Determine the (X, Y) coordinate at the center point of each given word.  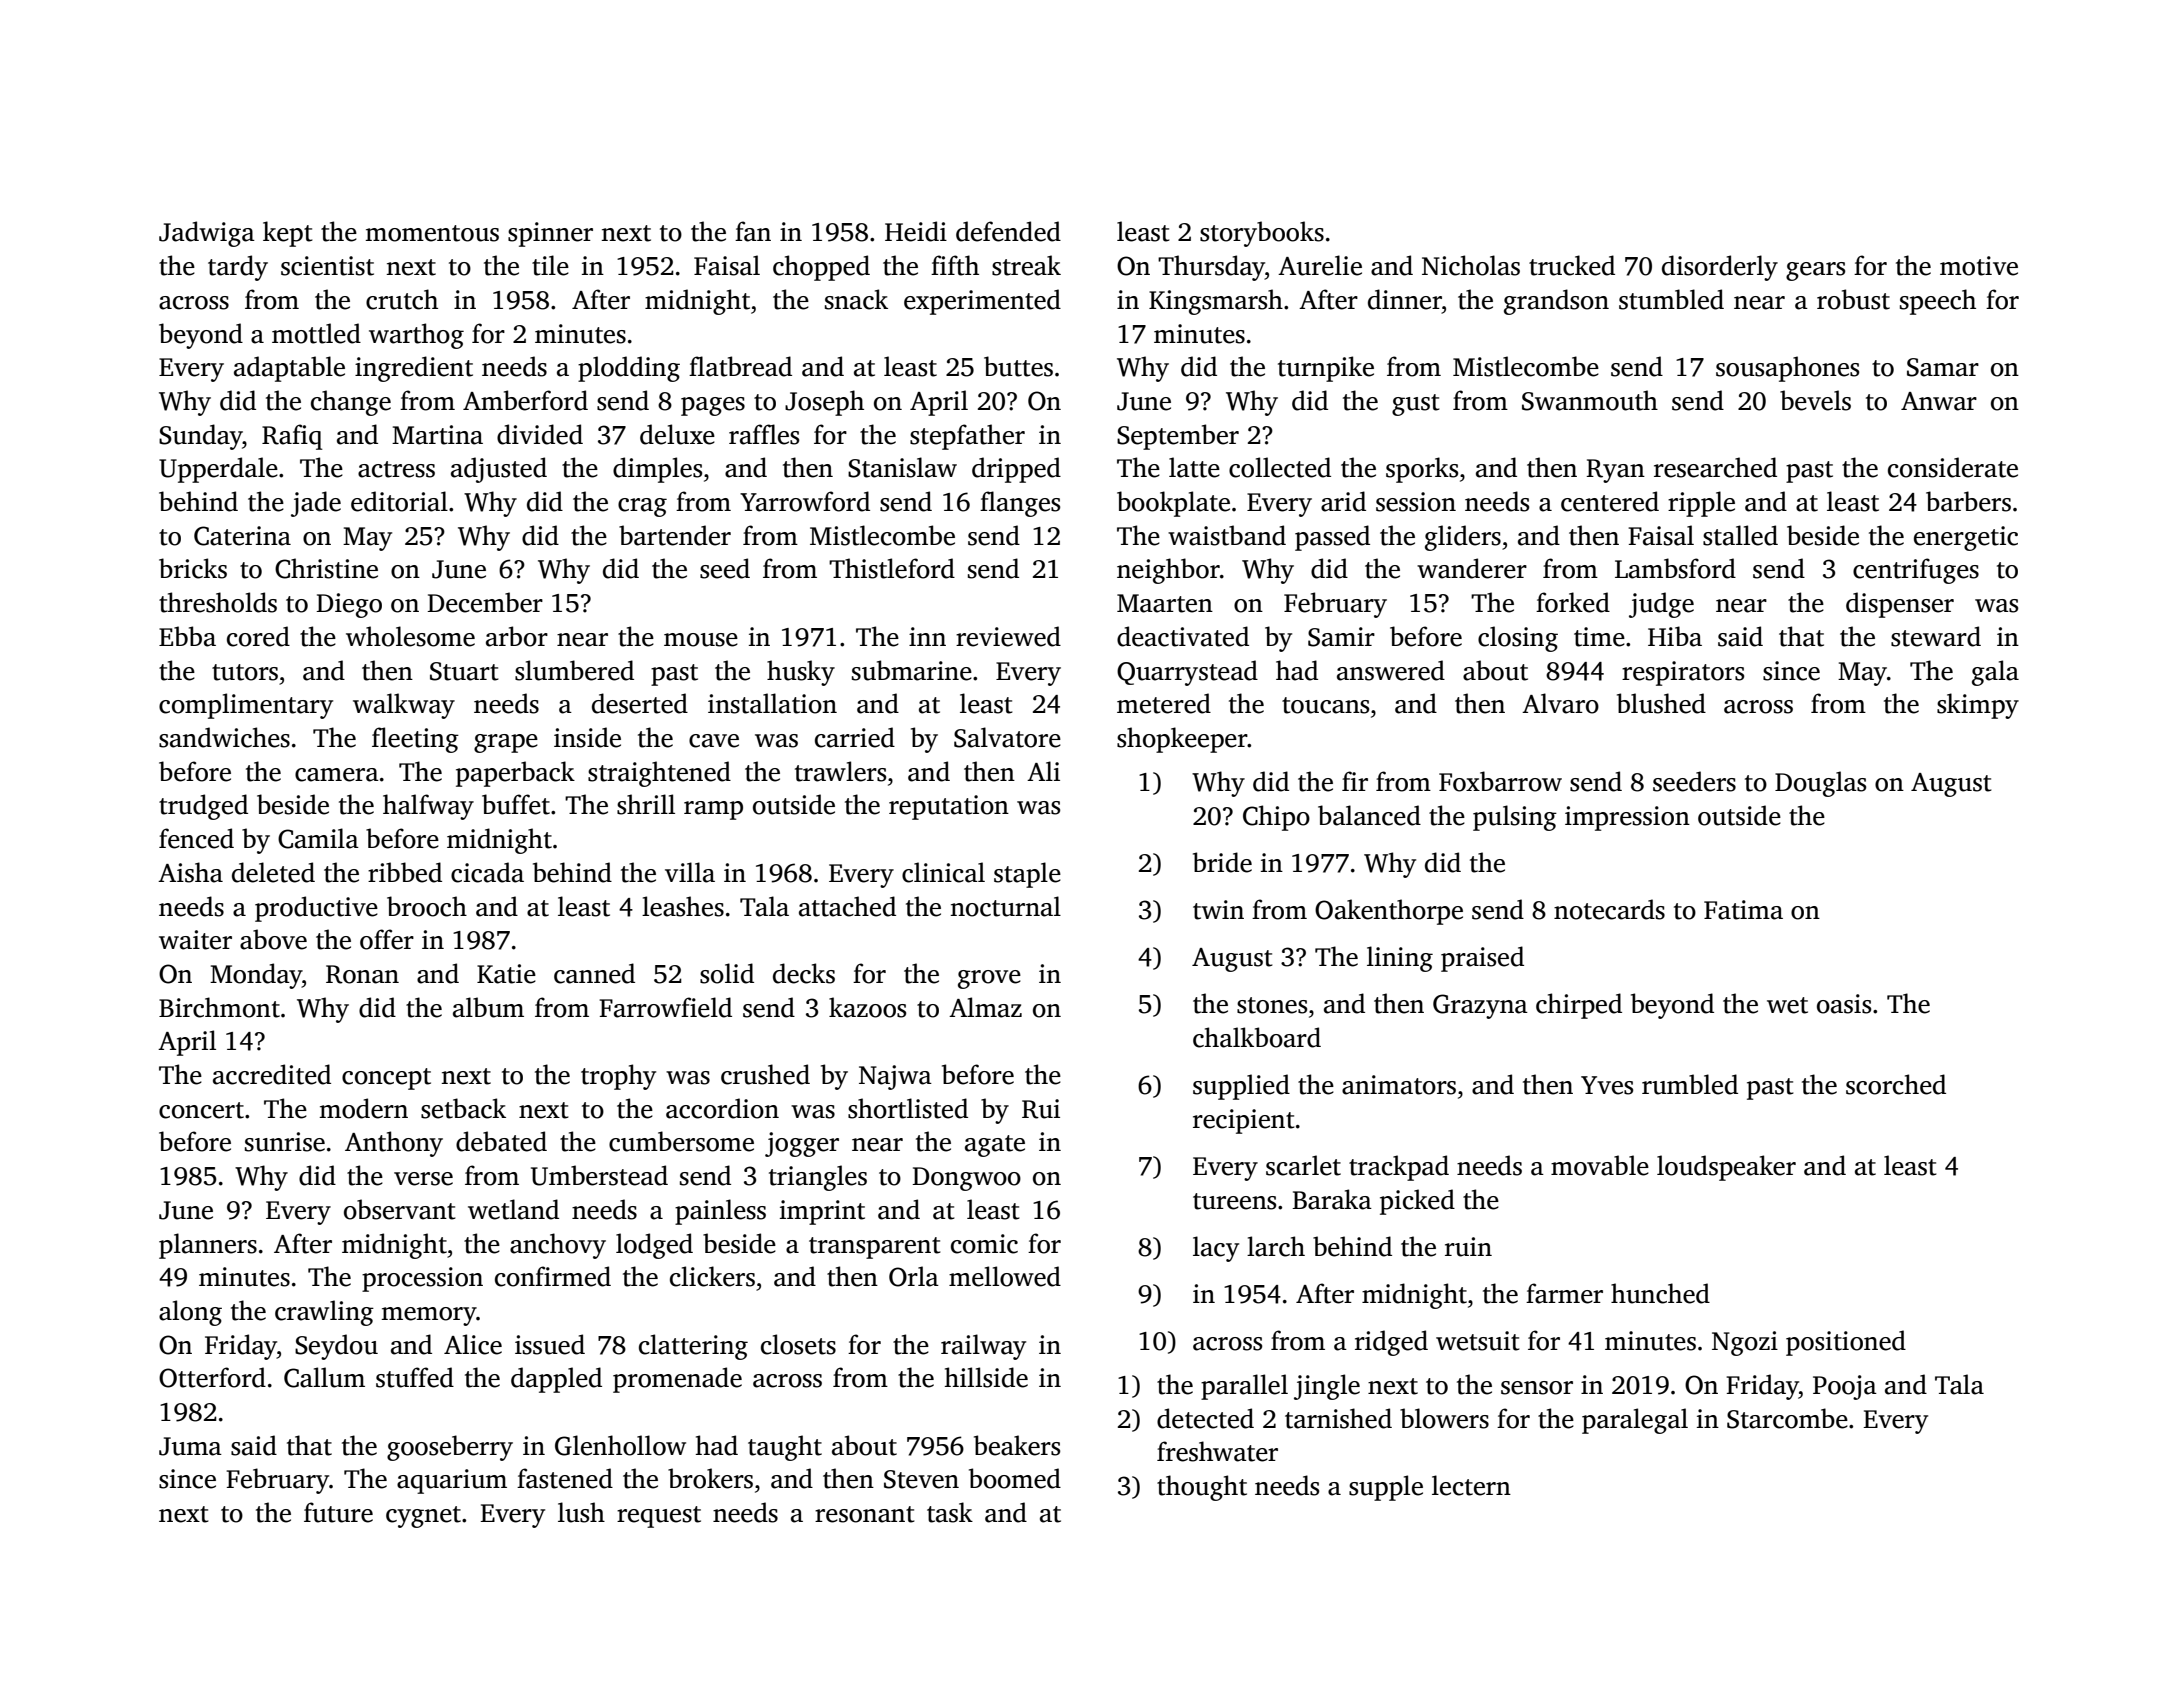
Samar (1943, 367)
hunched (1660, 1293)
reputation (949, 807)
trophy (618, 1077)
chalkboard (1257, 1037)
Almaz (985, 1007)
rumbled (1690, 1084)
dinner (1405, 299)
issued (550, 1344)
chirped (1579, 1006)
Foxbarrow (1500, 781)
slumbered (574, 670)
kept (288, 234)
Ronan (362, 974)
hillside (986, 1377)
